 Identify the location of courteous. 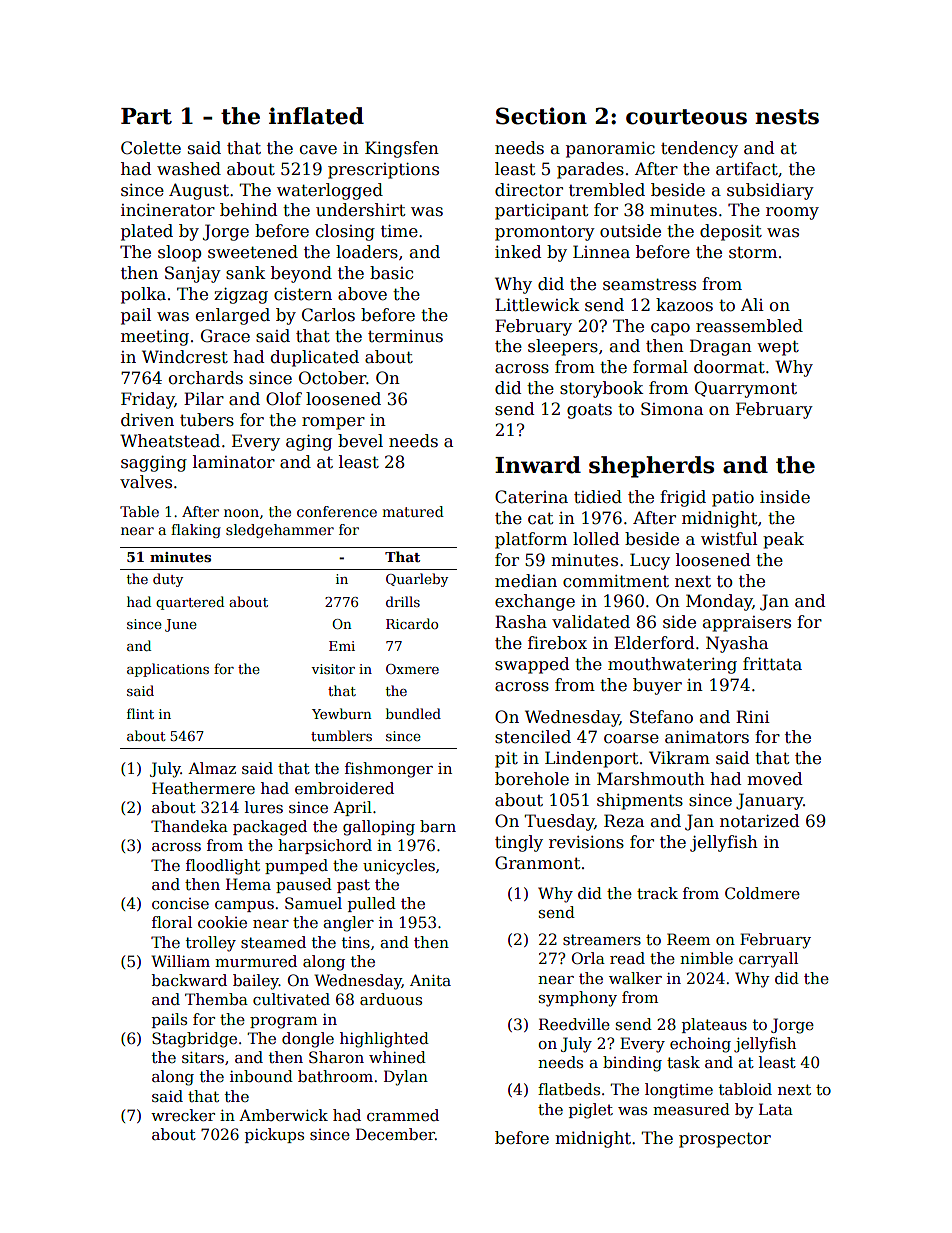
(686, 117).
